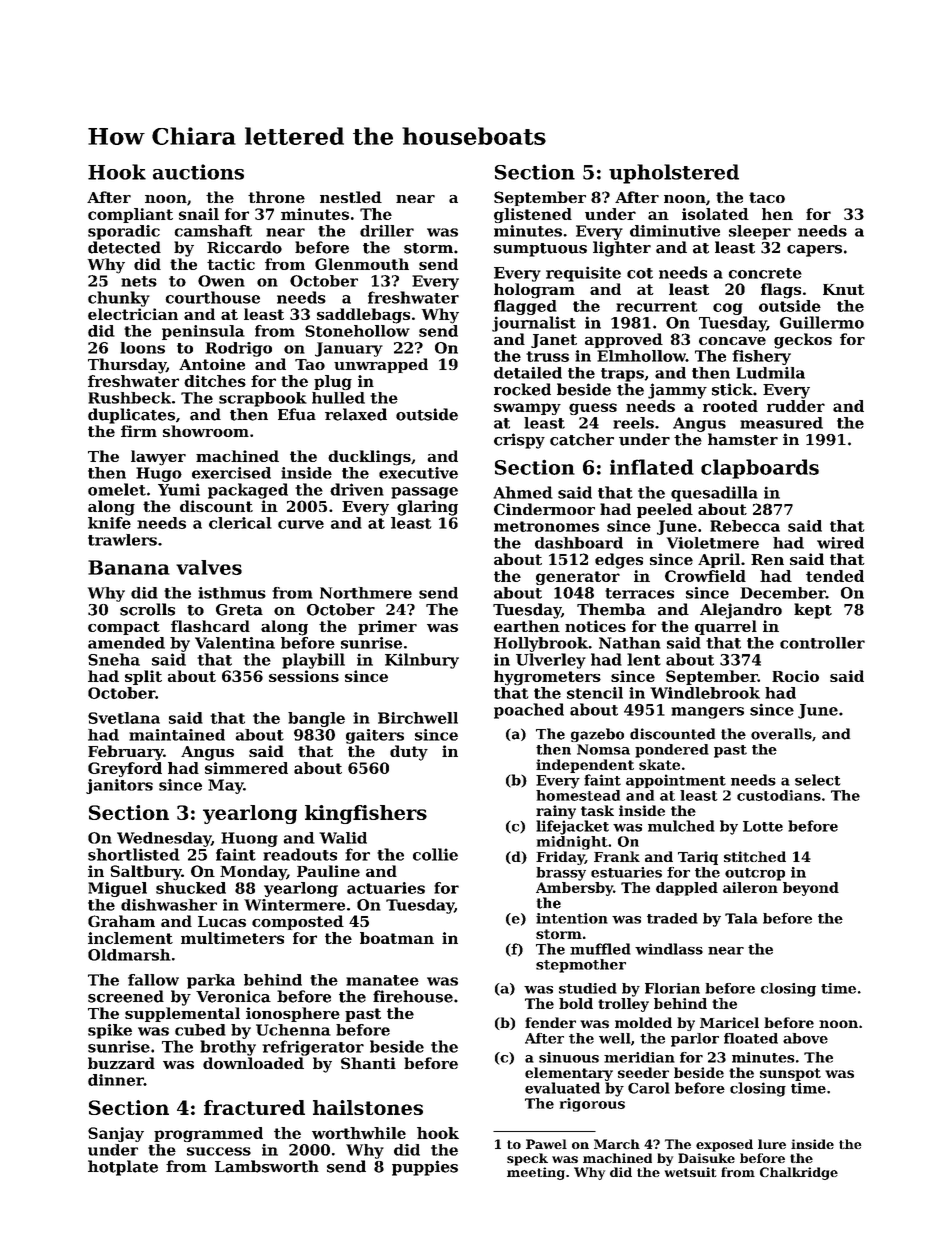 This document has width=952, height=1233. I want to click on hotplate, so click(123, 1168).
